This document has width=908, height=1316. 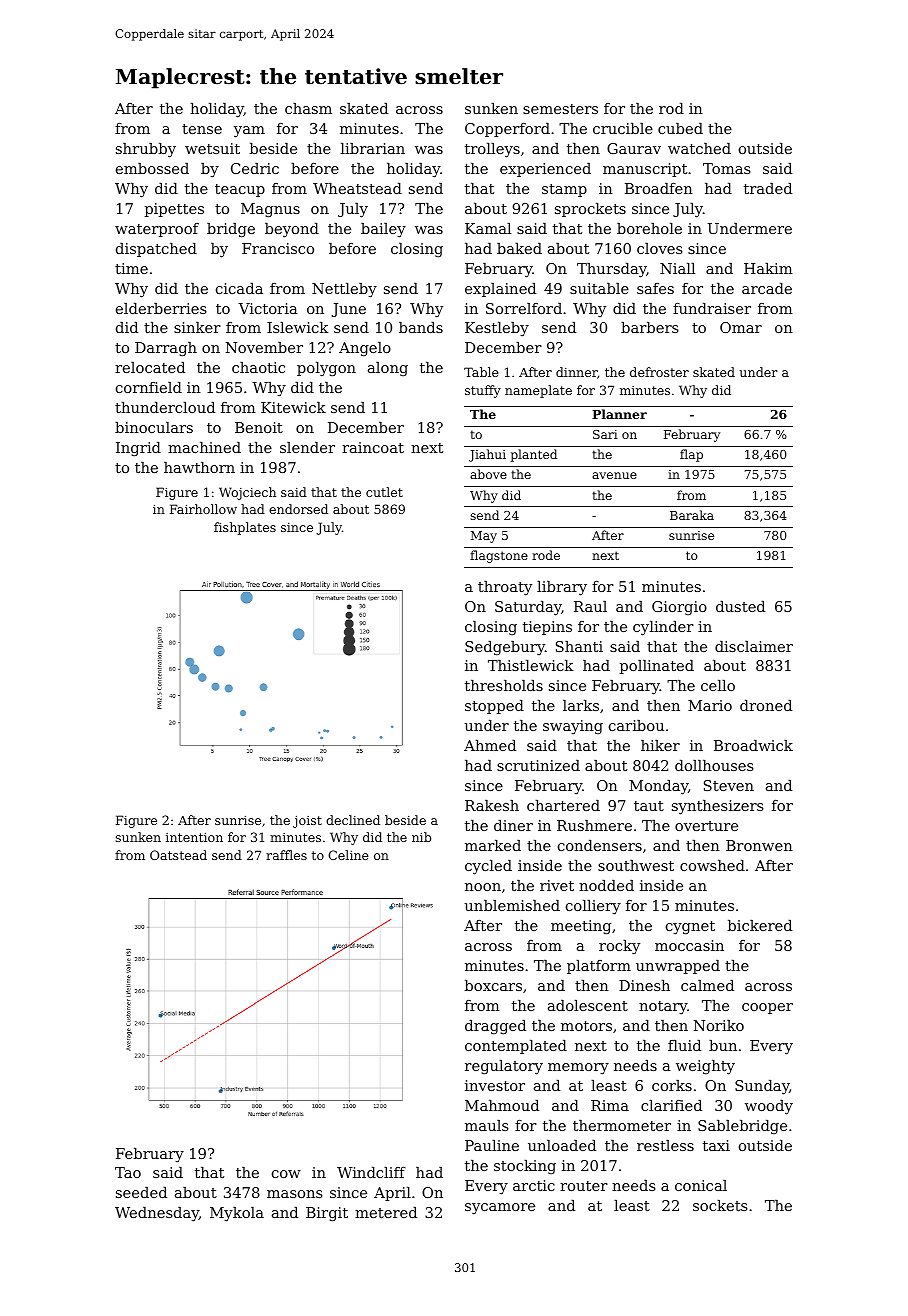 What do you see at coordinates (128, 1172) in the document?
I see `Tao` at bounding box center [128, 1172].
